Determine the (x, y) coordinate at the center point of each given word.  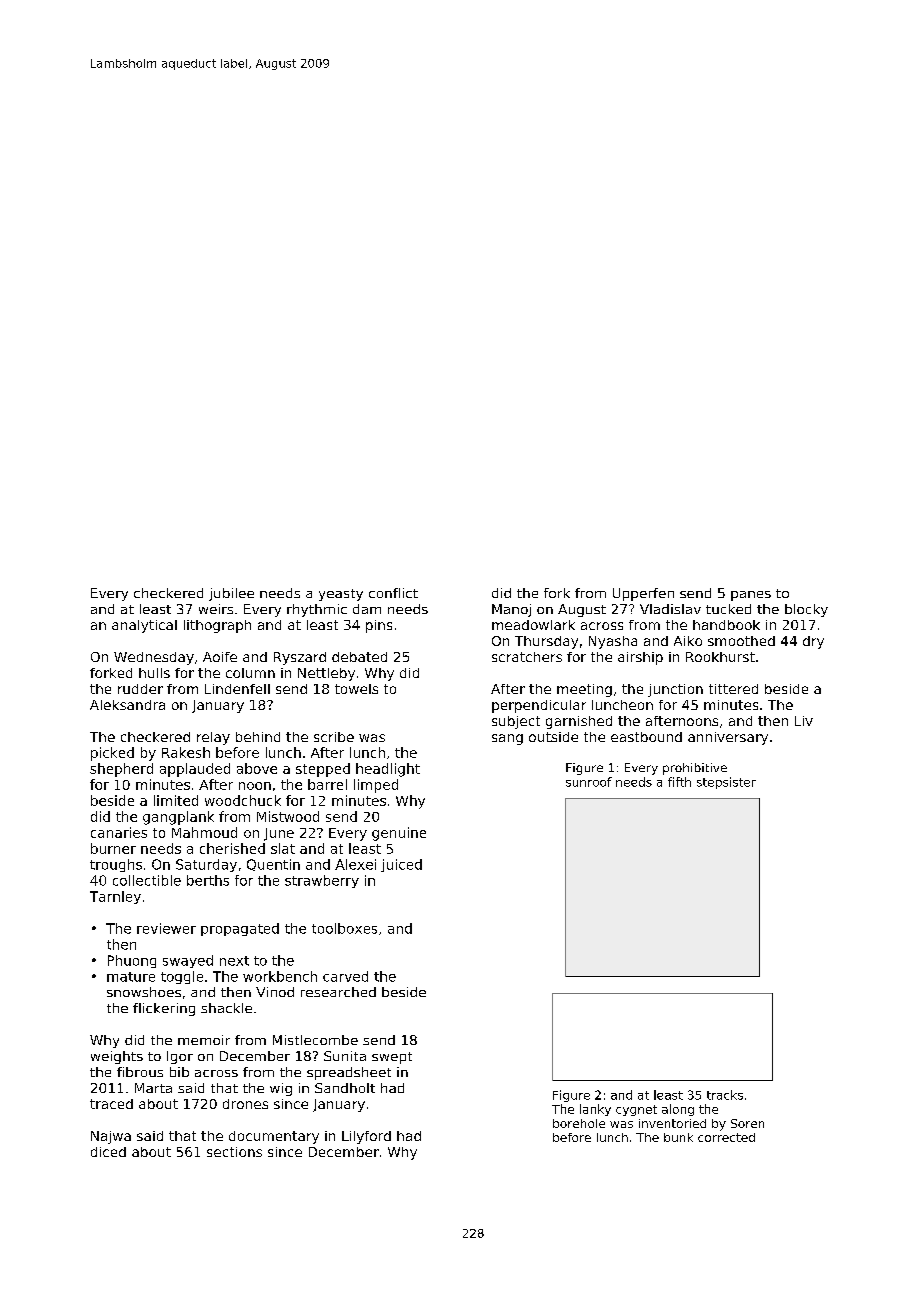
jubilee (231, 594)
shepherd (121, 770)
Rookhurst (720, 657)
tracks (725, 1095)
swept (392, 1058)
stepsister (726, 783)
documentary (274, 1137)
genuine (399, 834)
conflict (393, 593)
